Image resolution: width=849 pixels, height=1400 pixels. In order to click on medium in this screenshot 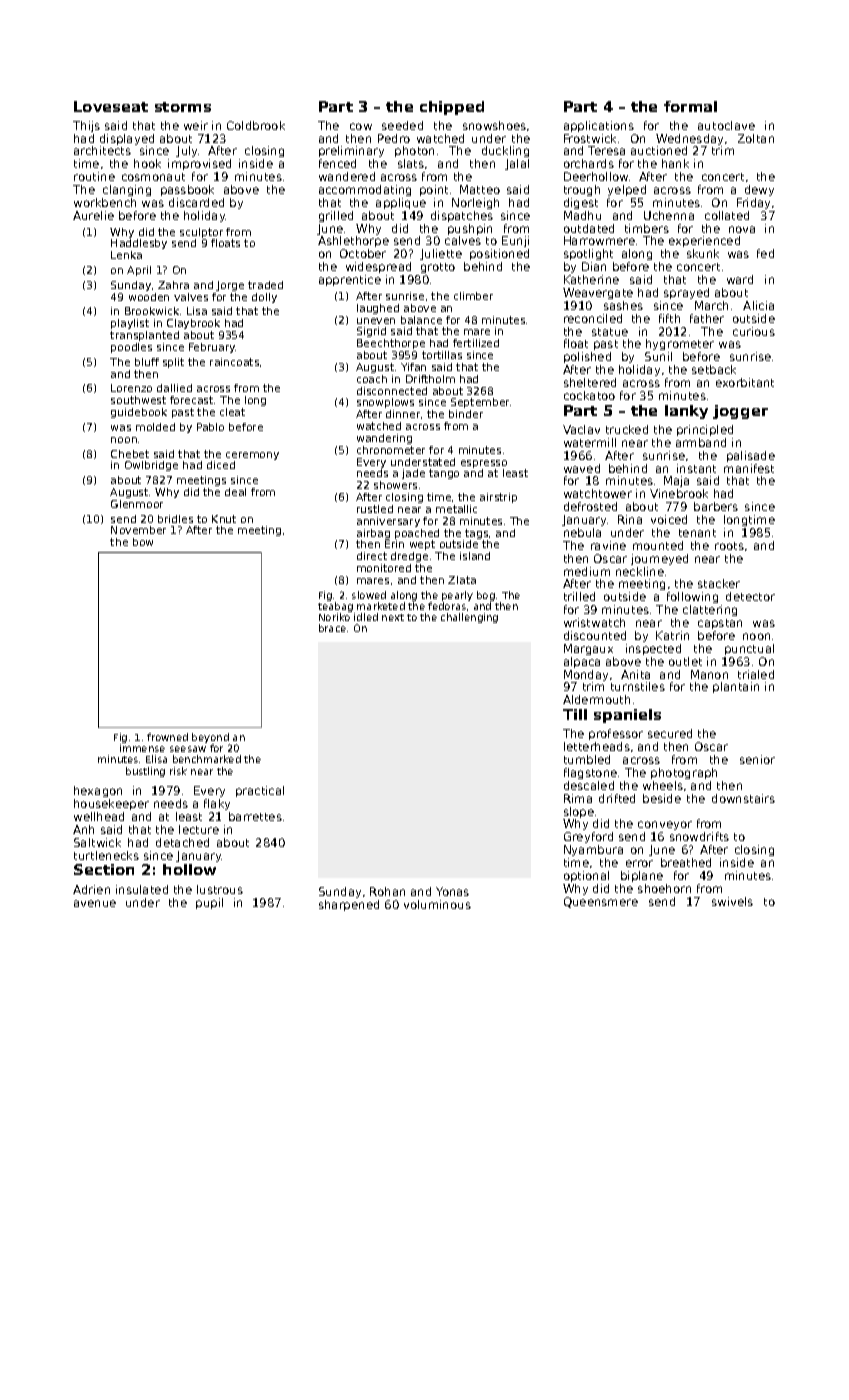, I will do `click(587, 571)`.
